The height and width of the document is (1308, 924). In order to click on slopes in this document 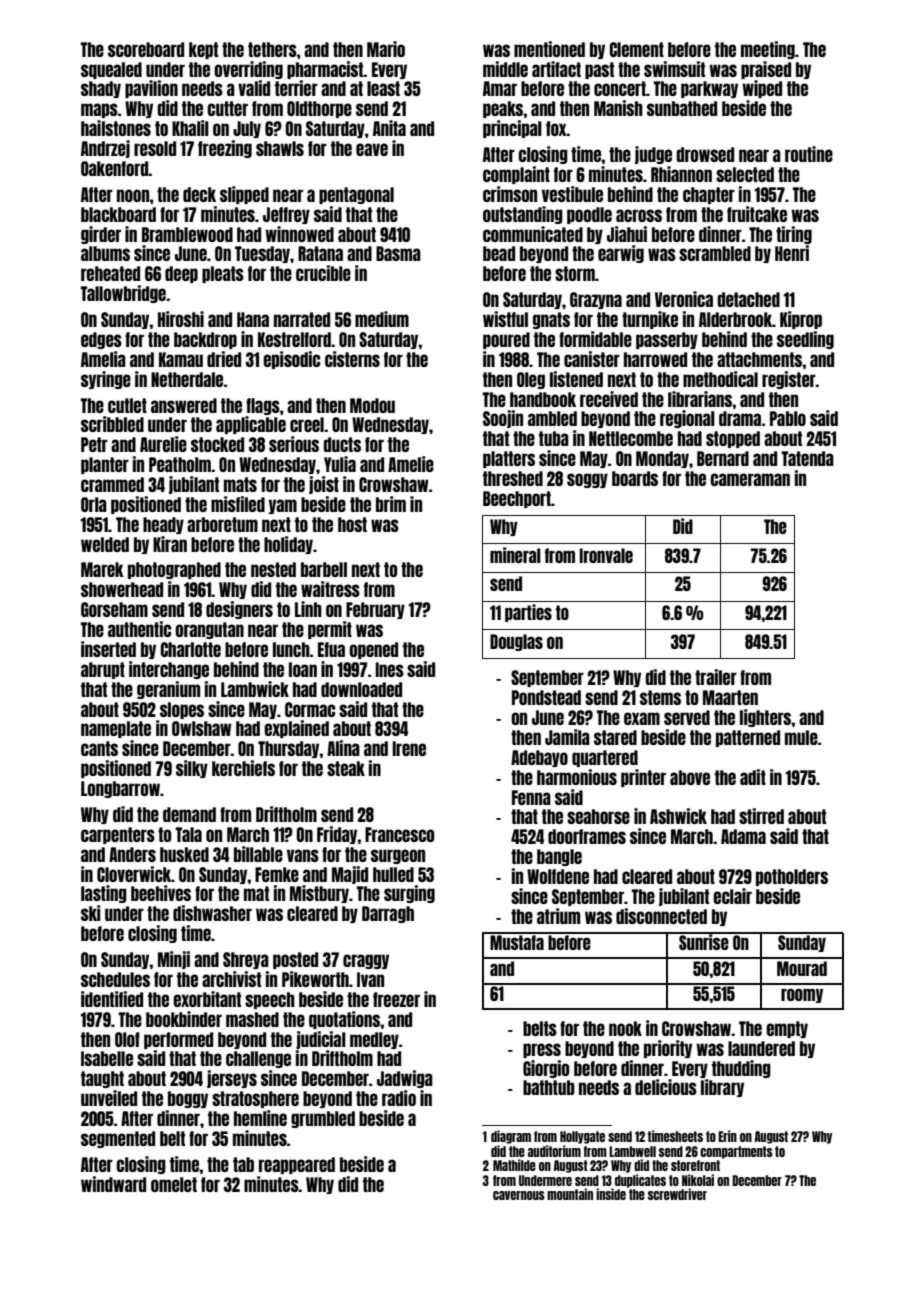, I will do `click(182, 710)`.
